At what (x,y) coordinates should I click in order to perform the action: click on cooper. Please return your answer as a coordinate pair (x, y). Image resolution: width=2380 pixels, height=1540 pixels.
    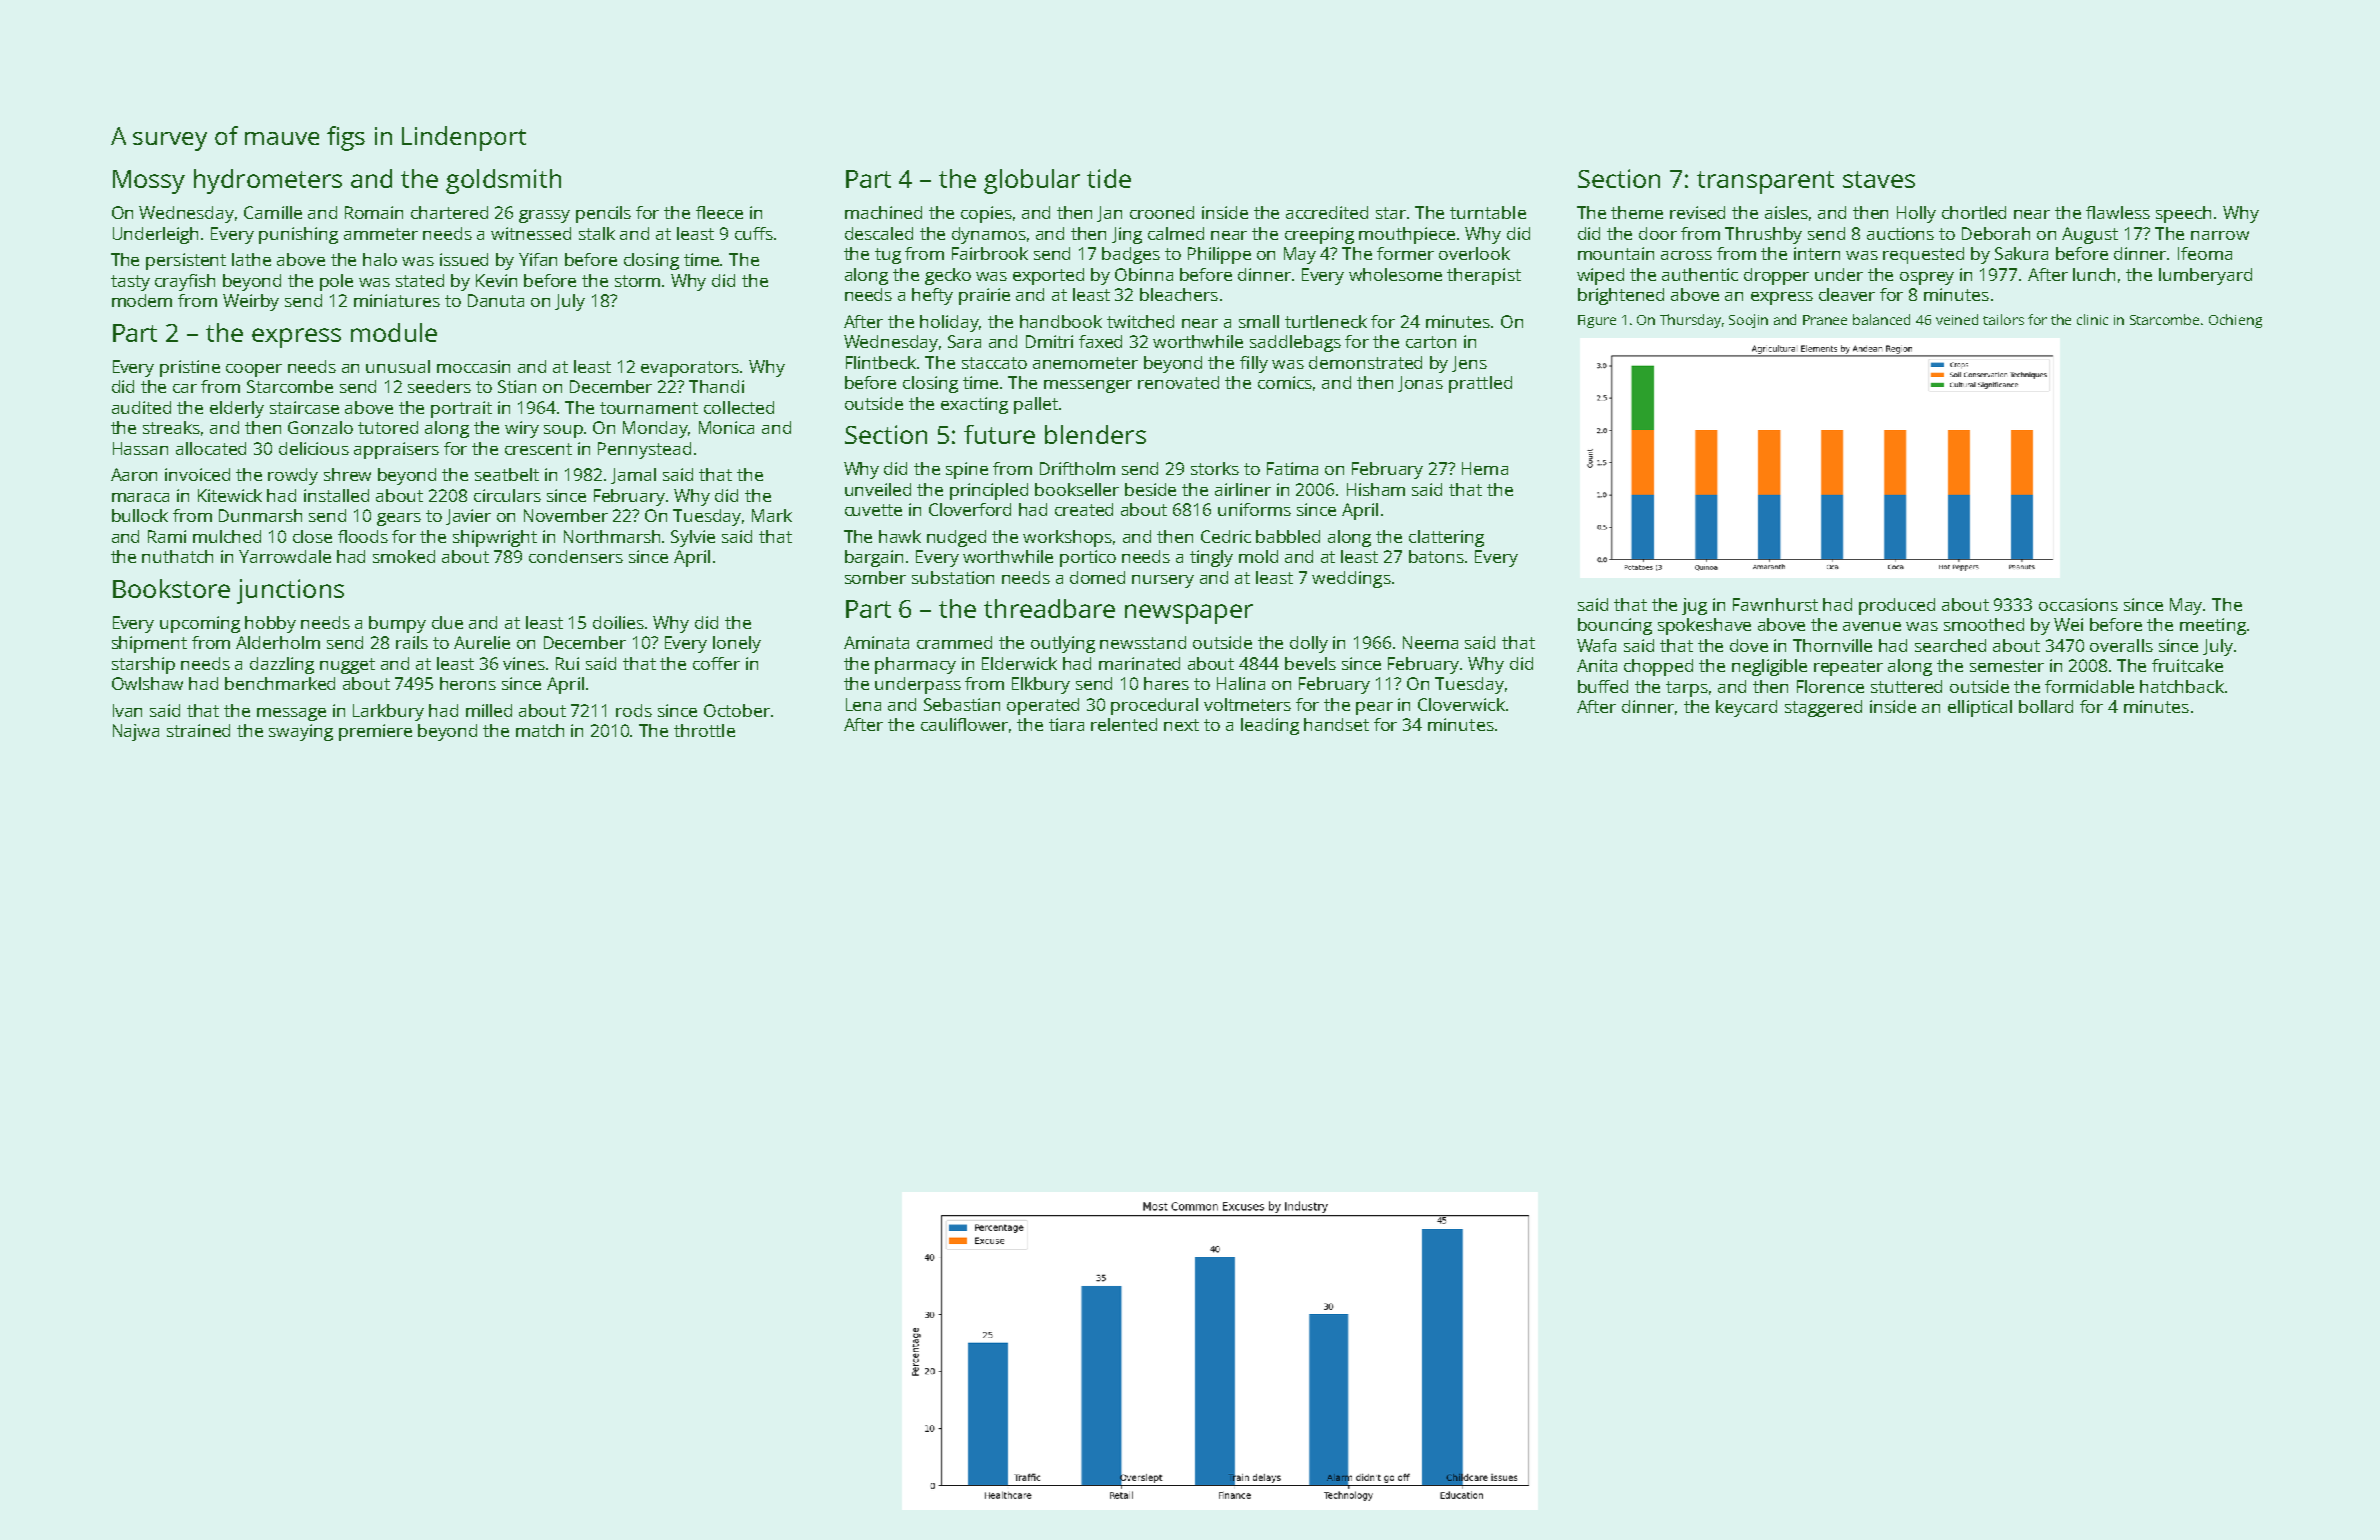
    Looking at the image, I should click on (254, 370).
